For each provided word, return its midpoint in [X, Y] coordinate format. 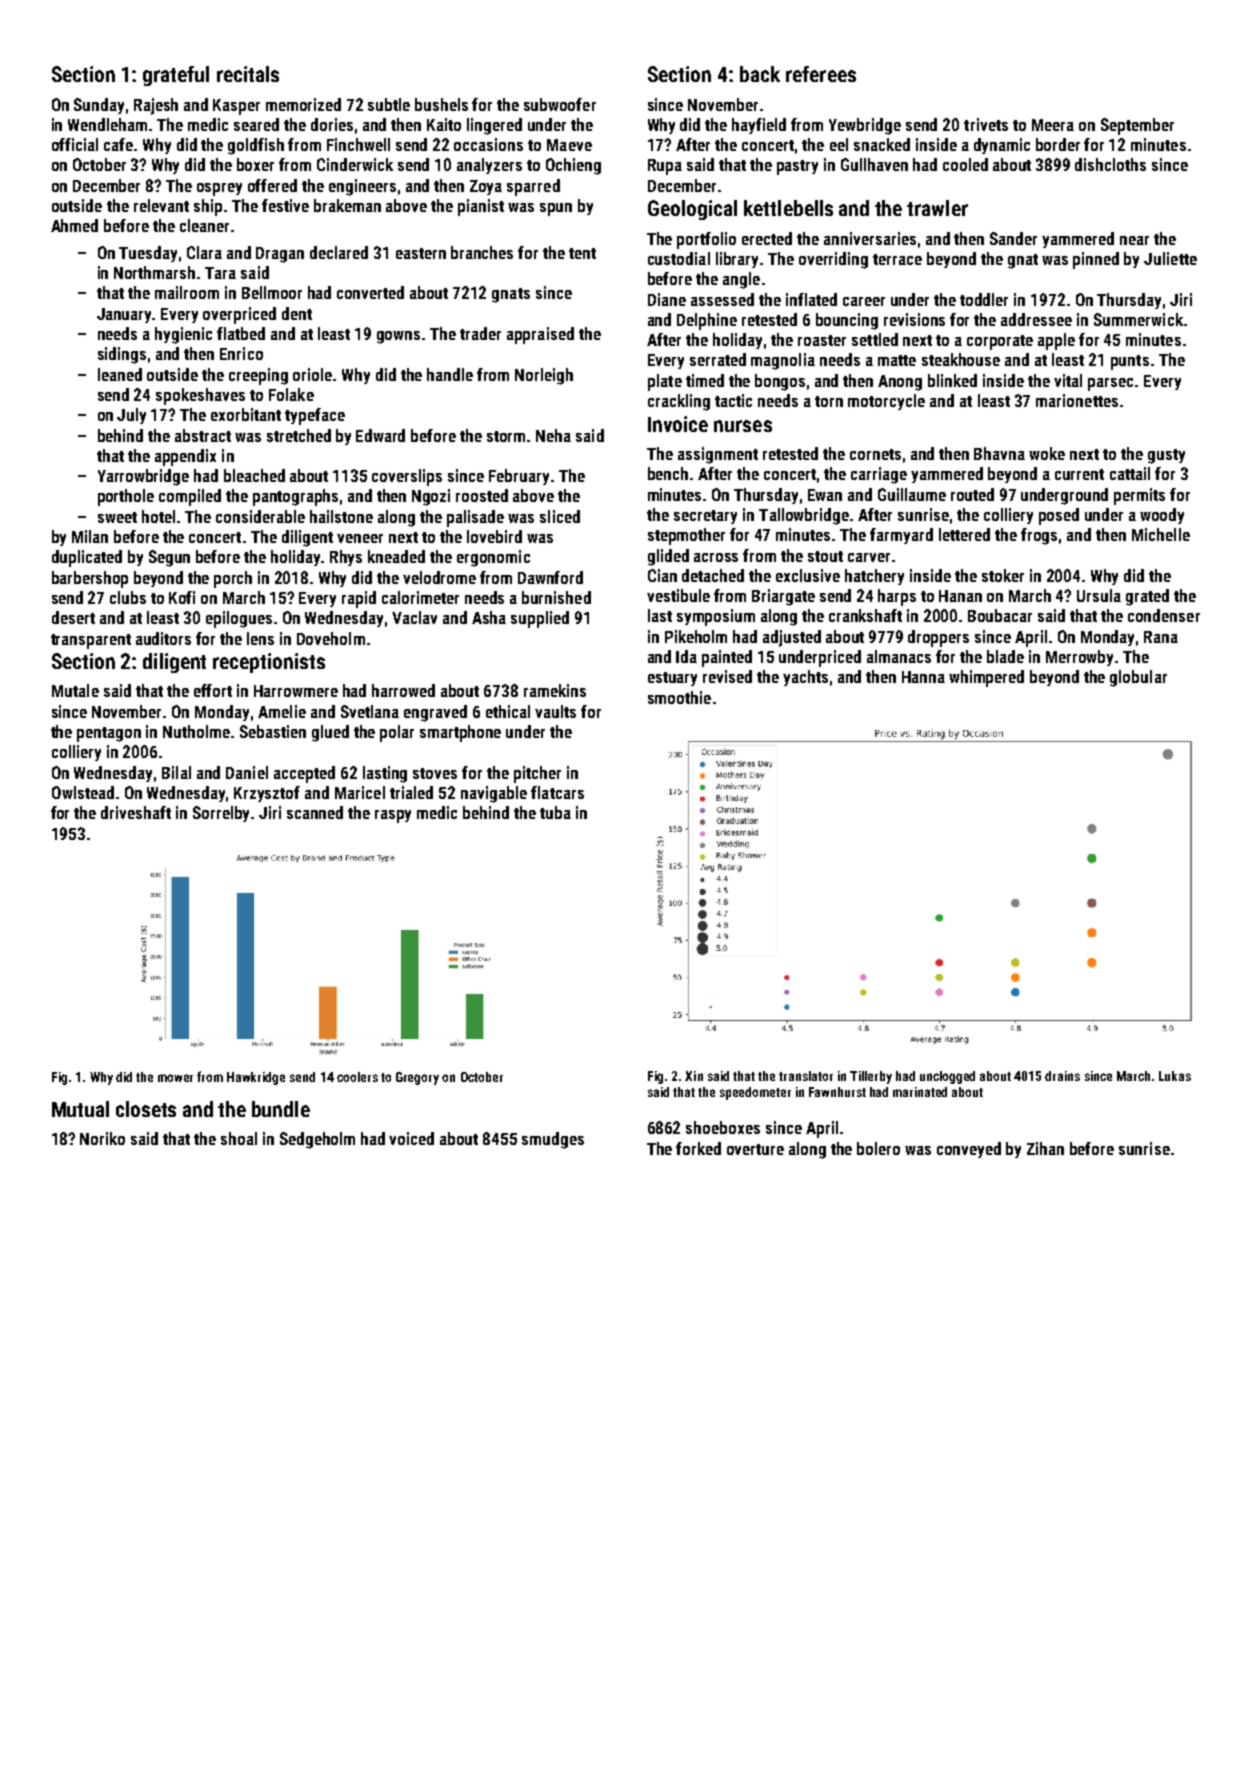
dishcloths [1110, 164]
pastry [797, 167]
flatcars [557, 792]
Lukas [1175, 1076]
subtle [389, 104]
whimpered [986, 678]
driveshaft [136, 812]
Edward [380, 435]
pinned [1096, 260]
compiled [190, 497]
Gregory [417, 1078]
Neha [553, 435]
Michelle [1161, 534]
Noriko [102, 1138]
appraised [540, 335]
